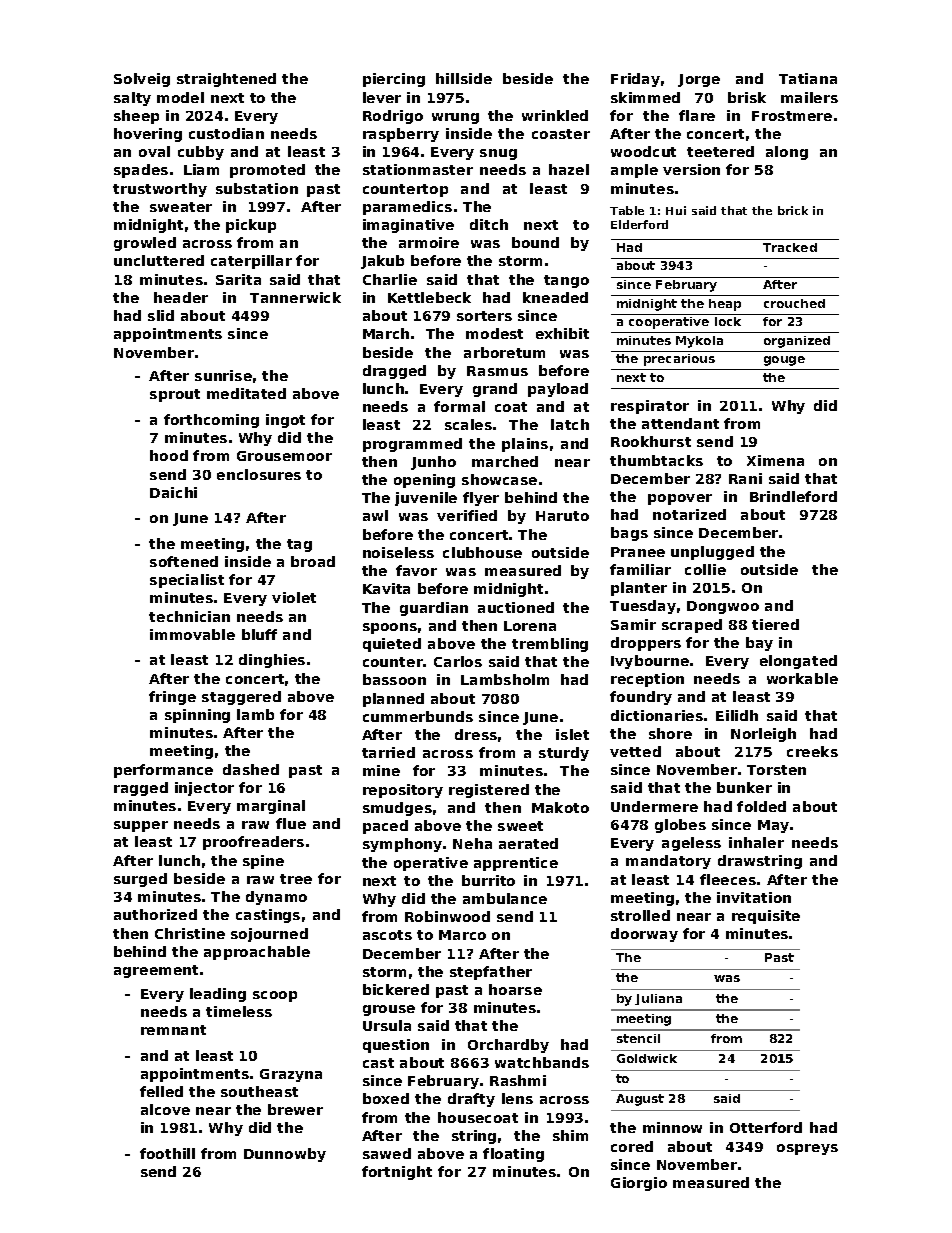  Describe the element at coordinates (251, 226) in the screenshot. I see `pickup` at that location.
